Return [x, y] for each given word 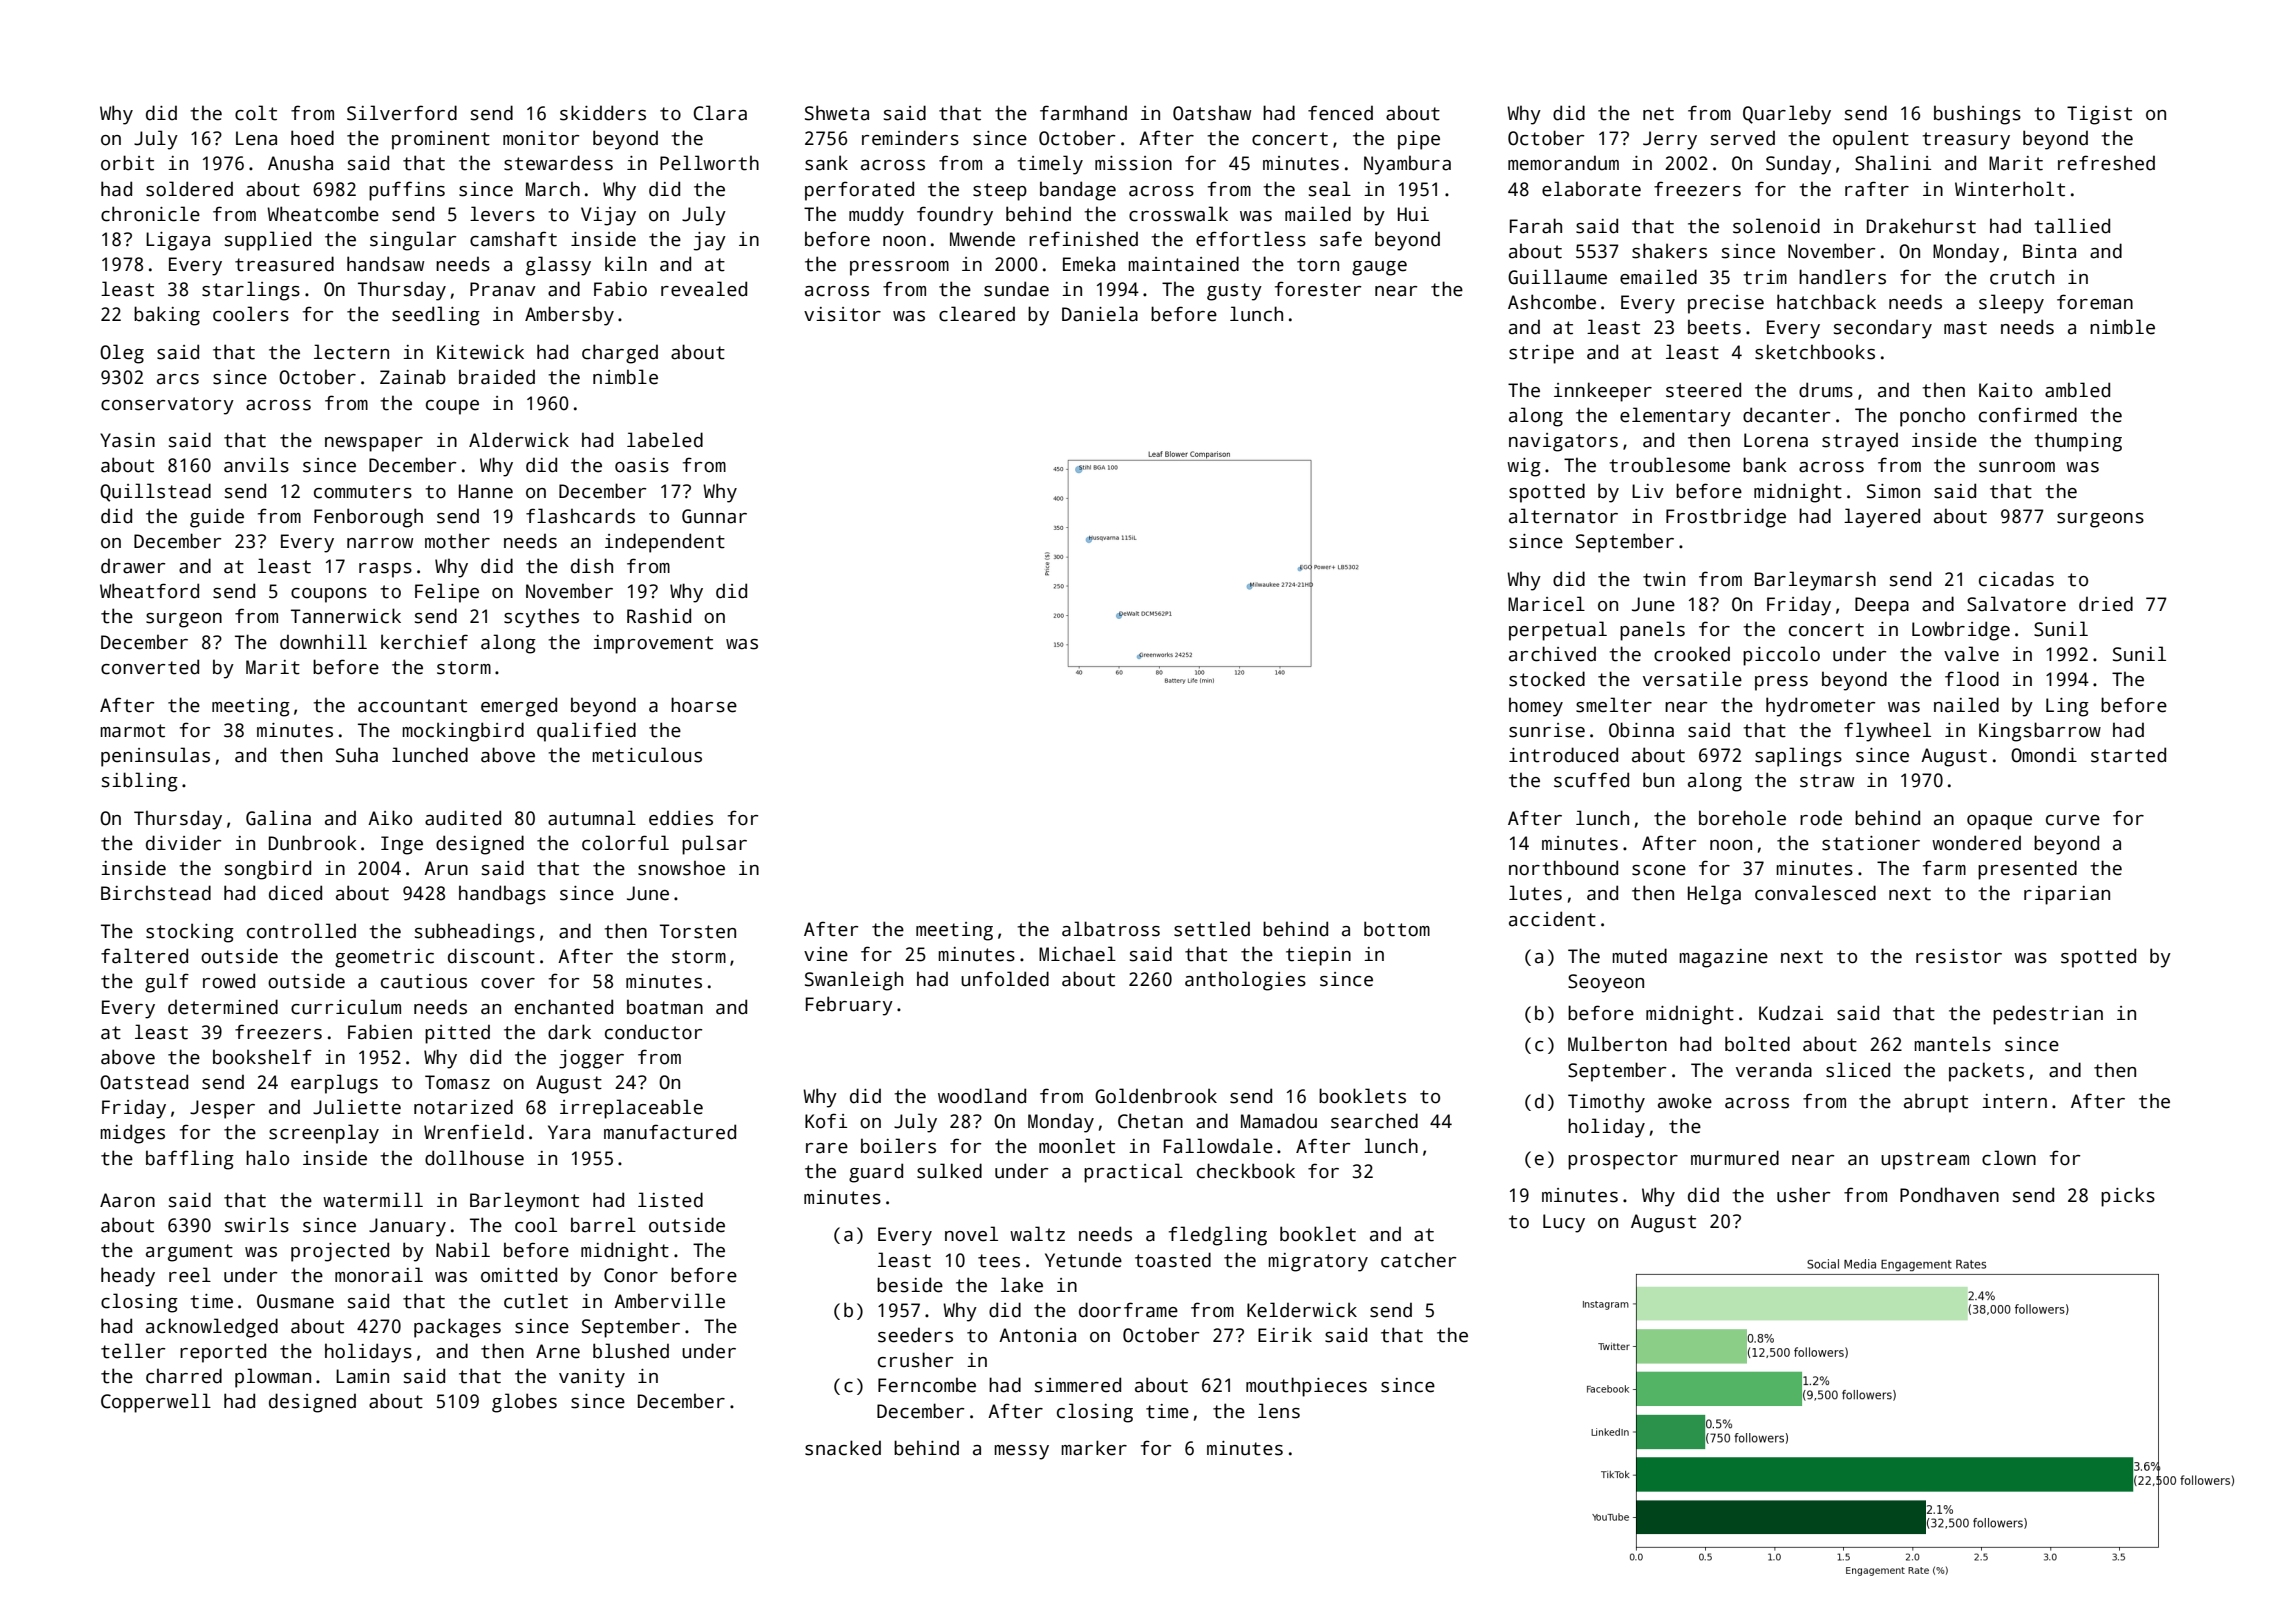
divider [183, 843]
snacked [843, 1448]
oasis [642, 465]
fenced [1340, 113]
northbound [1563, 868]
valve [1971, 654]
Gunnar [714, 516]
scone [1659, 870]
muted [1639, 956]
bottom [1397, 929]
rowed [229, 981]
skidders [603, 113]
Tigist [2099, 115]
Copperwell [156, 1403]
